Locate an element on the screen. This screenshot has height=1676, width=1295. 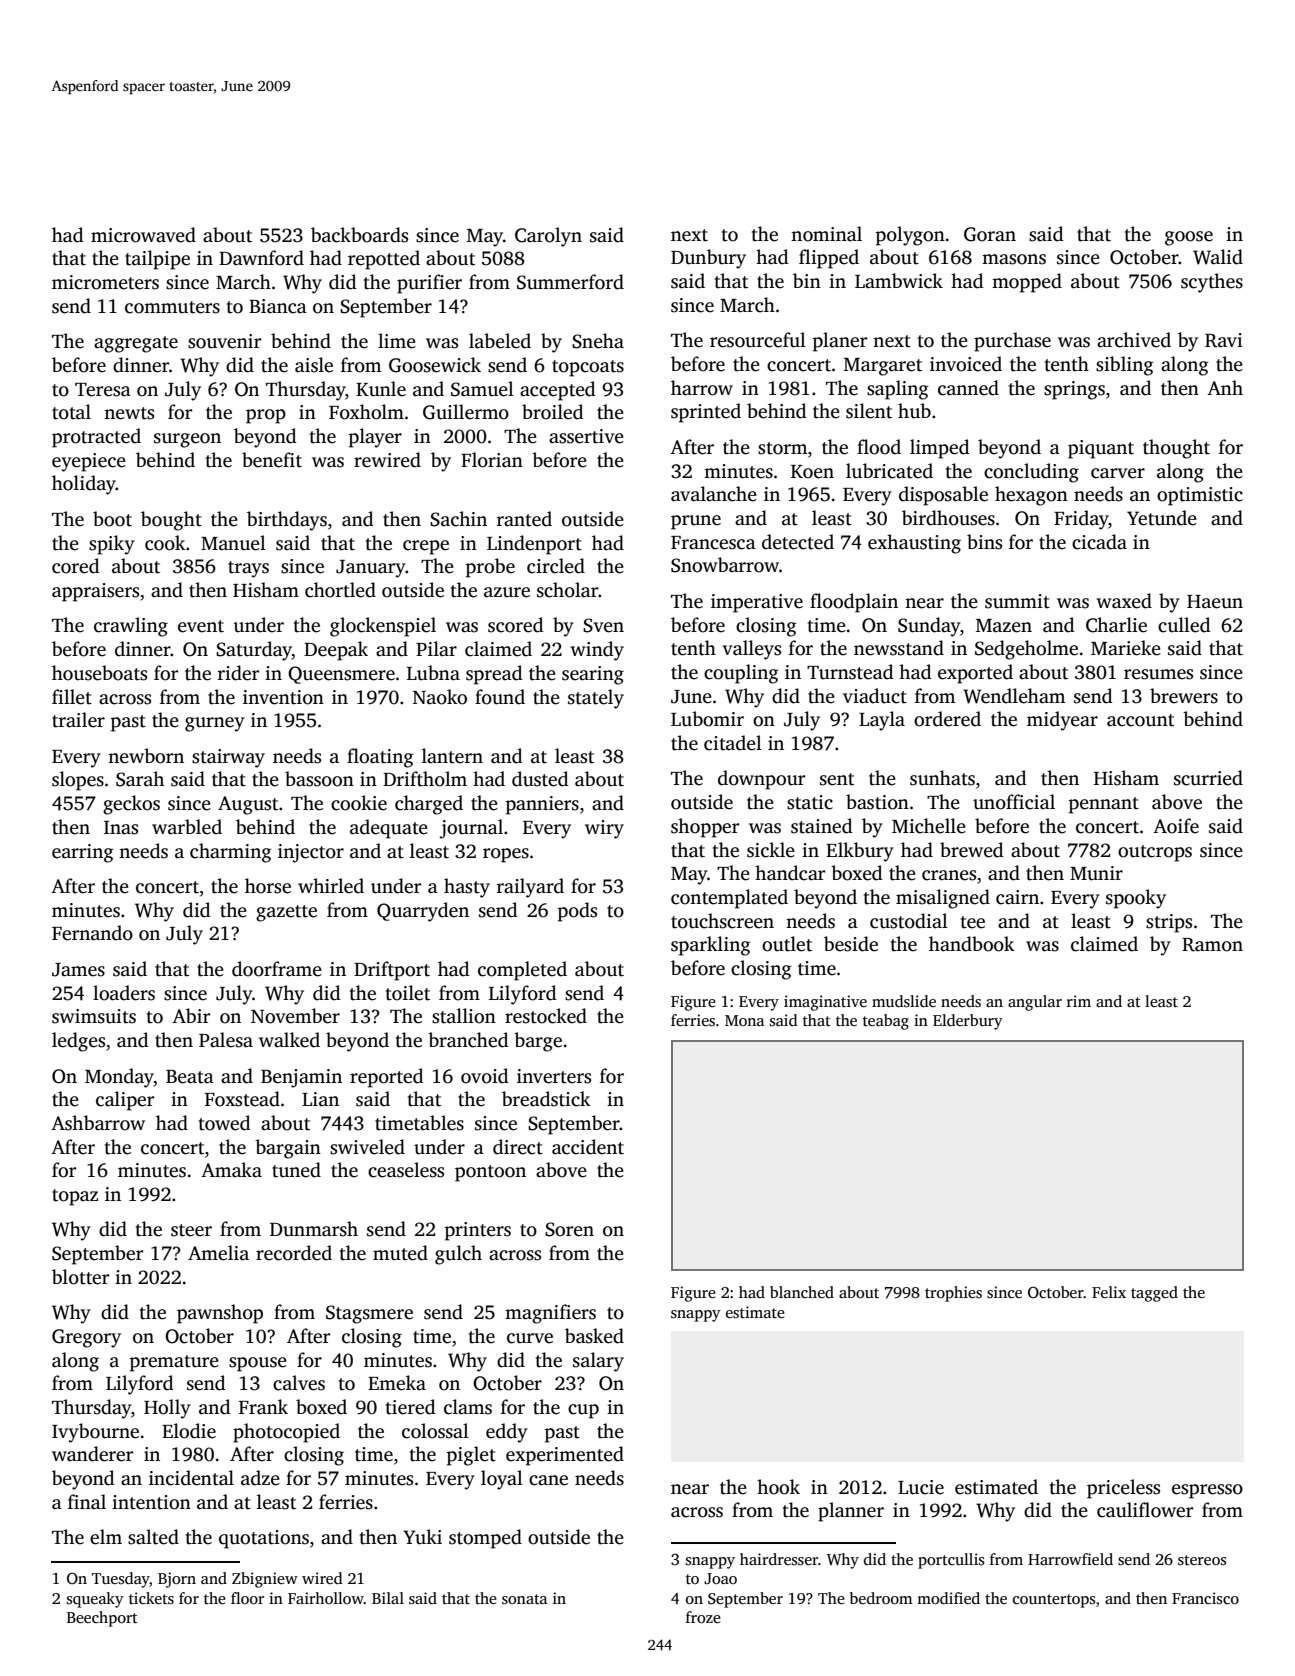
stomped is located at coordinates (485, 1539).
